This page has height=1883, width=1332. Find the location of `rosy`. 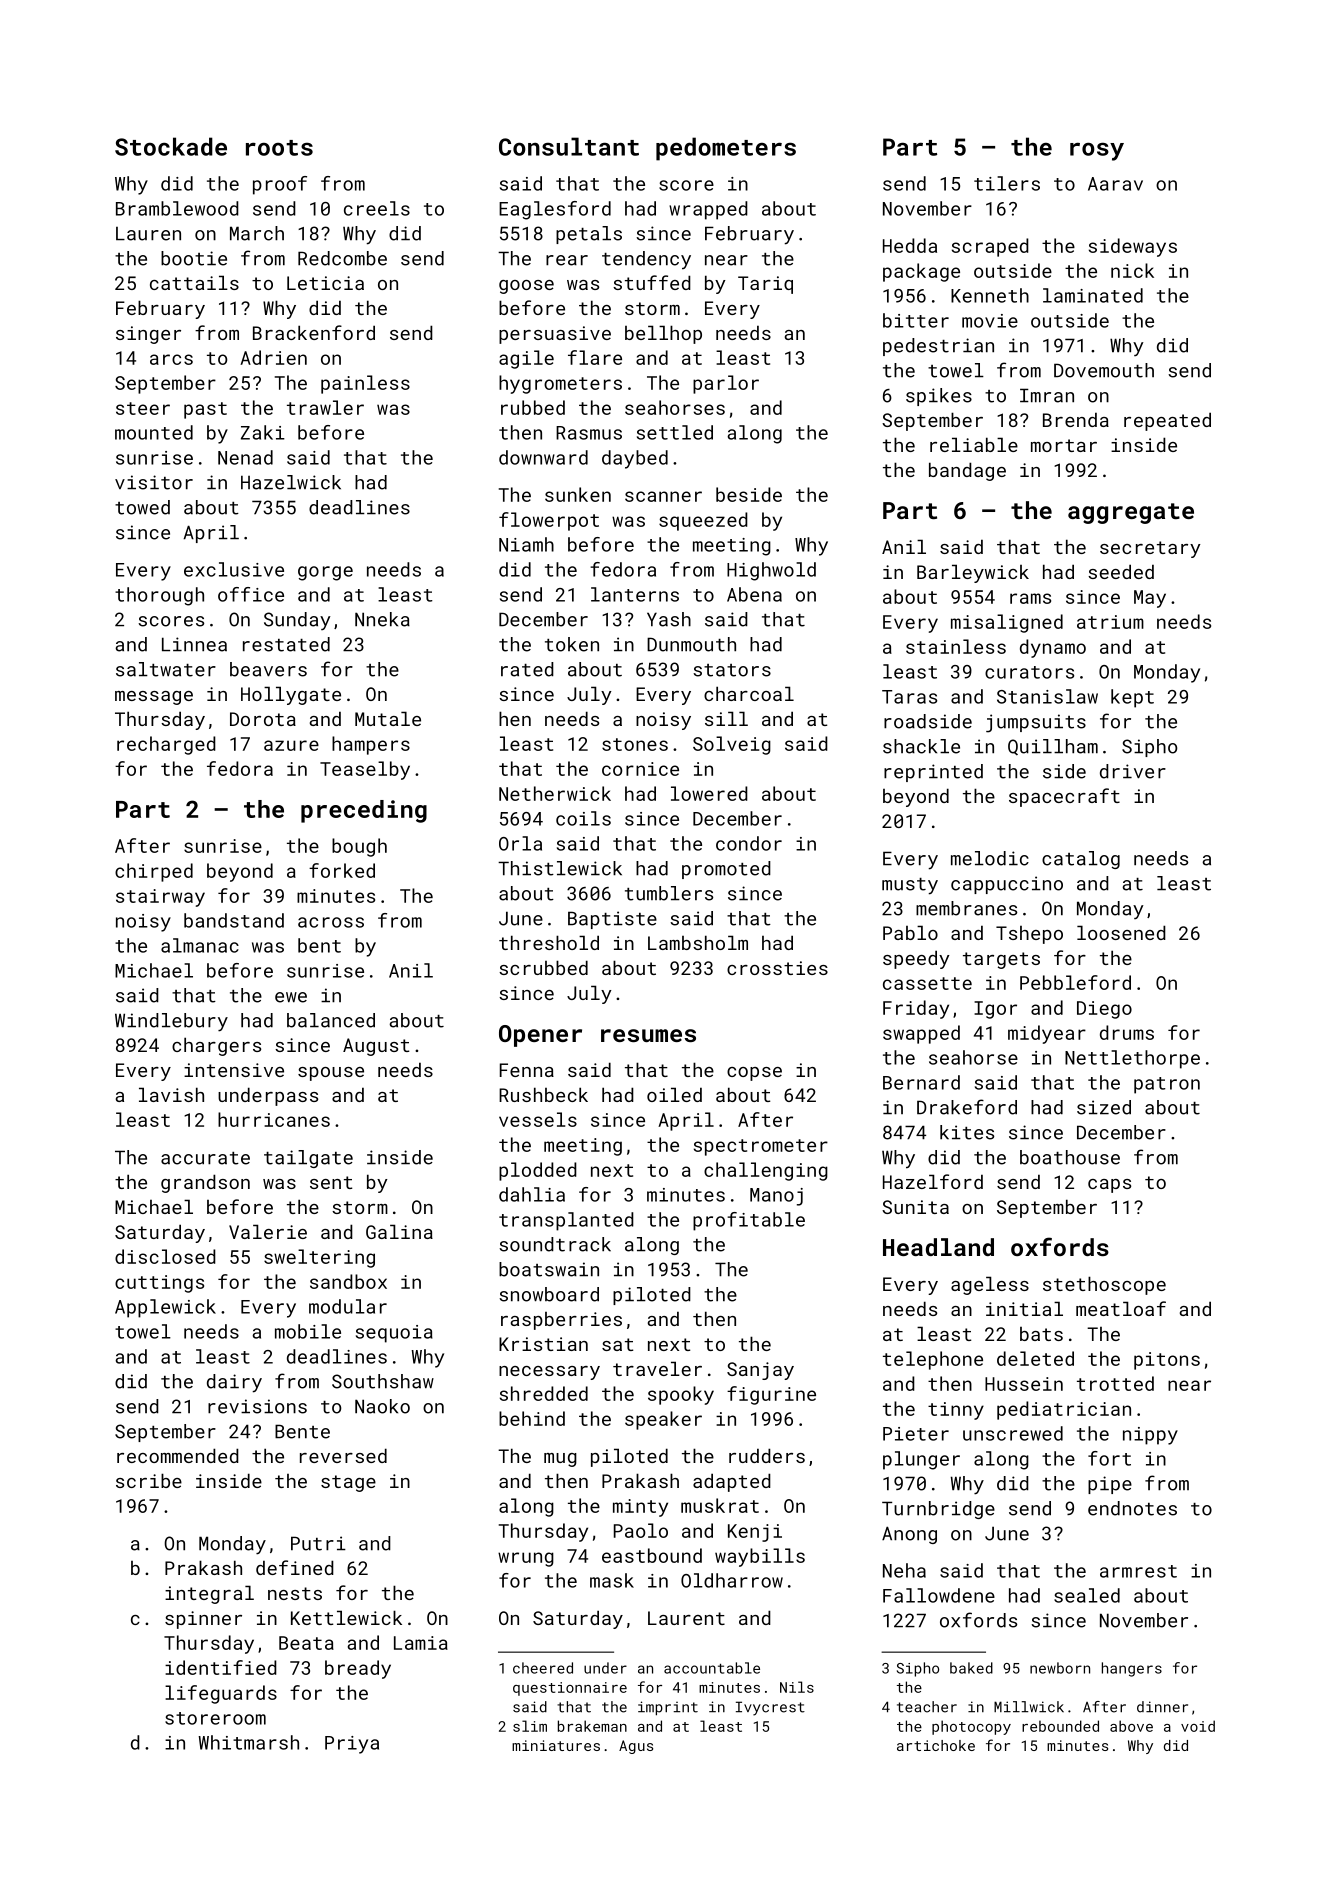

rosy is located at coordinates (1097, 151).
